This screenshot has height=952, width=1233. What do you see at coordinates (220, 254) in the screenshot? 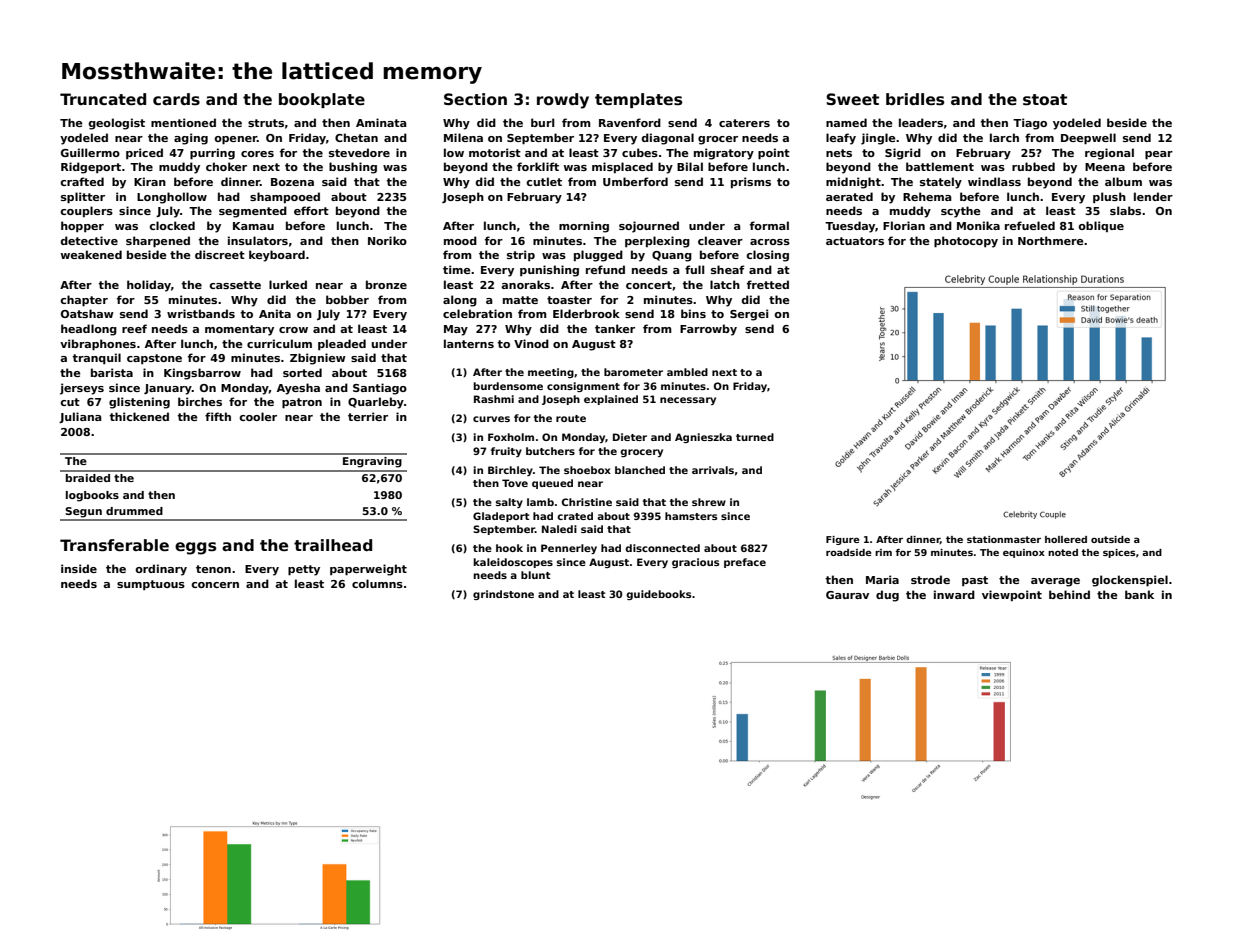
I see `discreet` at bounding box center [220, 254].
